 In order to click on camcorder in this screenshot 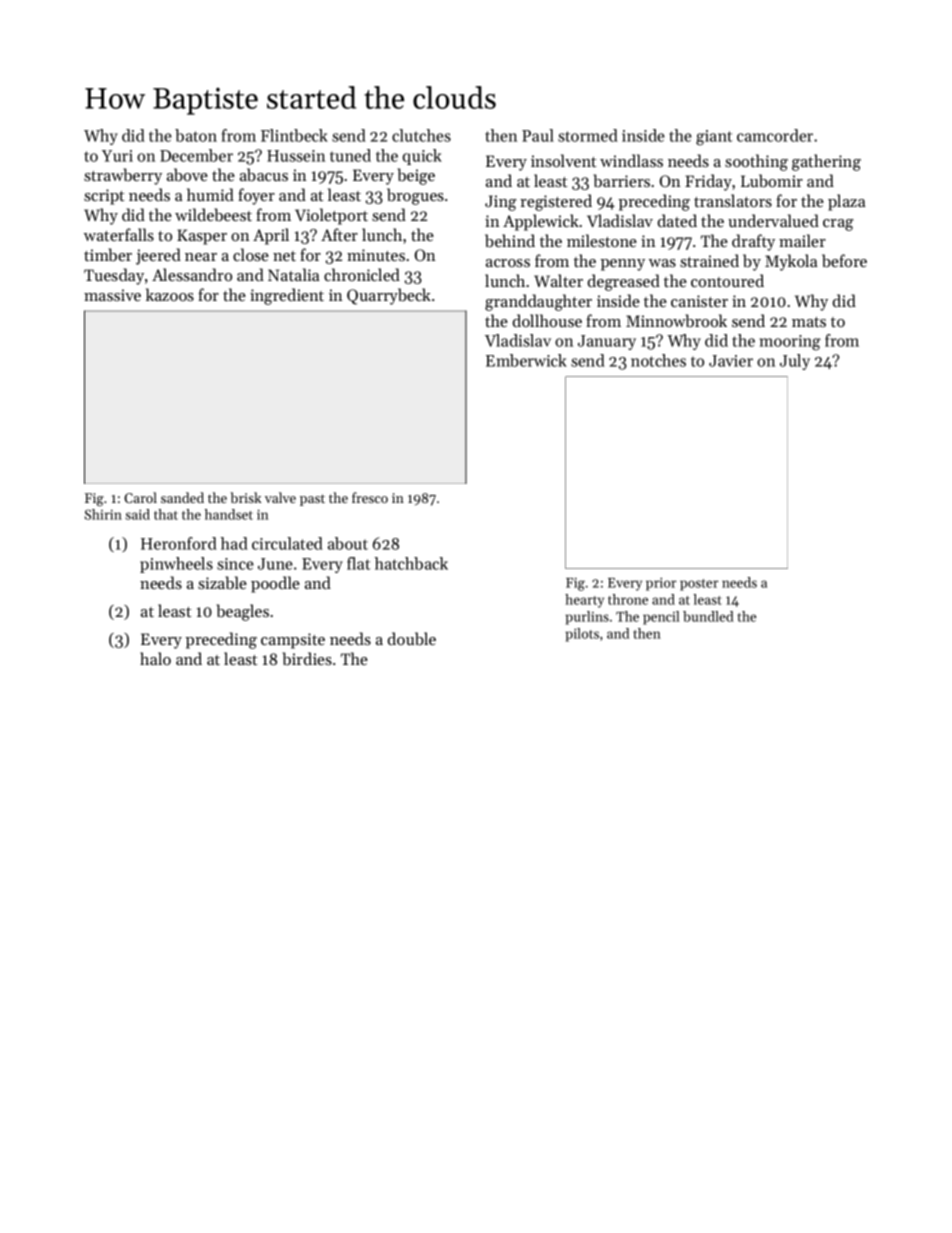, I will do `click(775, 135)`.
